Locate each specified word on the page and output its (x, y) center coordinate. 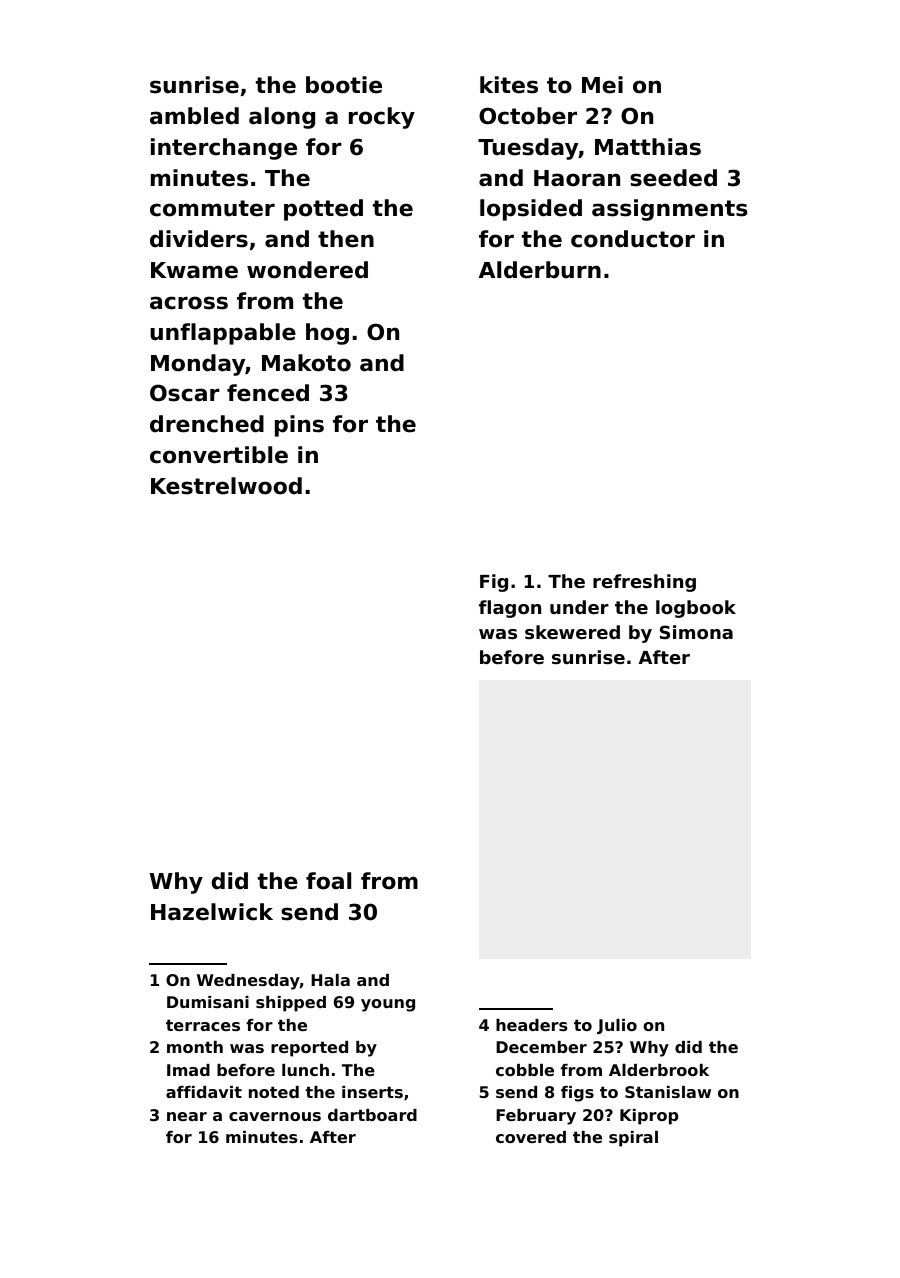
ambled (194, 116)
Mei (602, 85)
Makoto (306, 363)
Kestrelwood (226, 486)
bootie (344, 85)
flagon (510, 609)
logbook (696, 609)
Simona (696, 632)
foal (328, 881)
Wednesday (248, 982)
